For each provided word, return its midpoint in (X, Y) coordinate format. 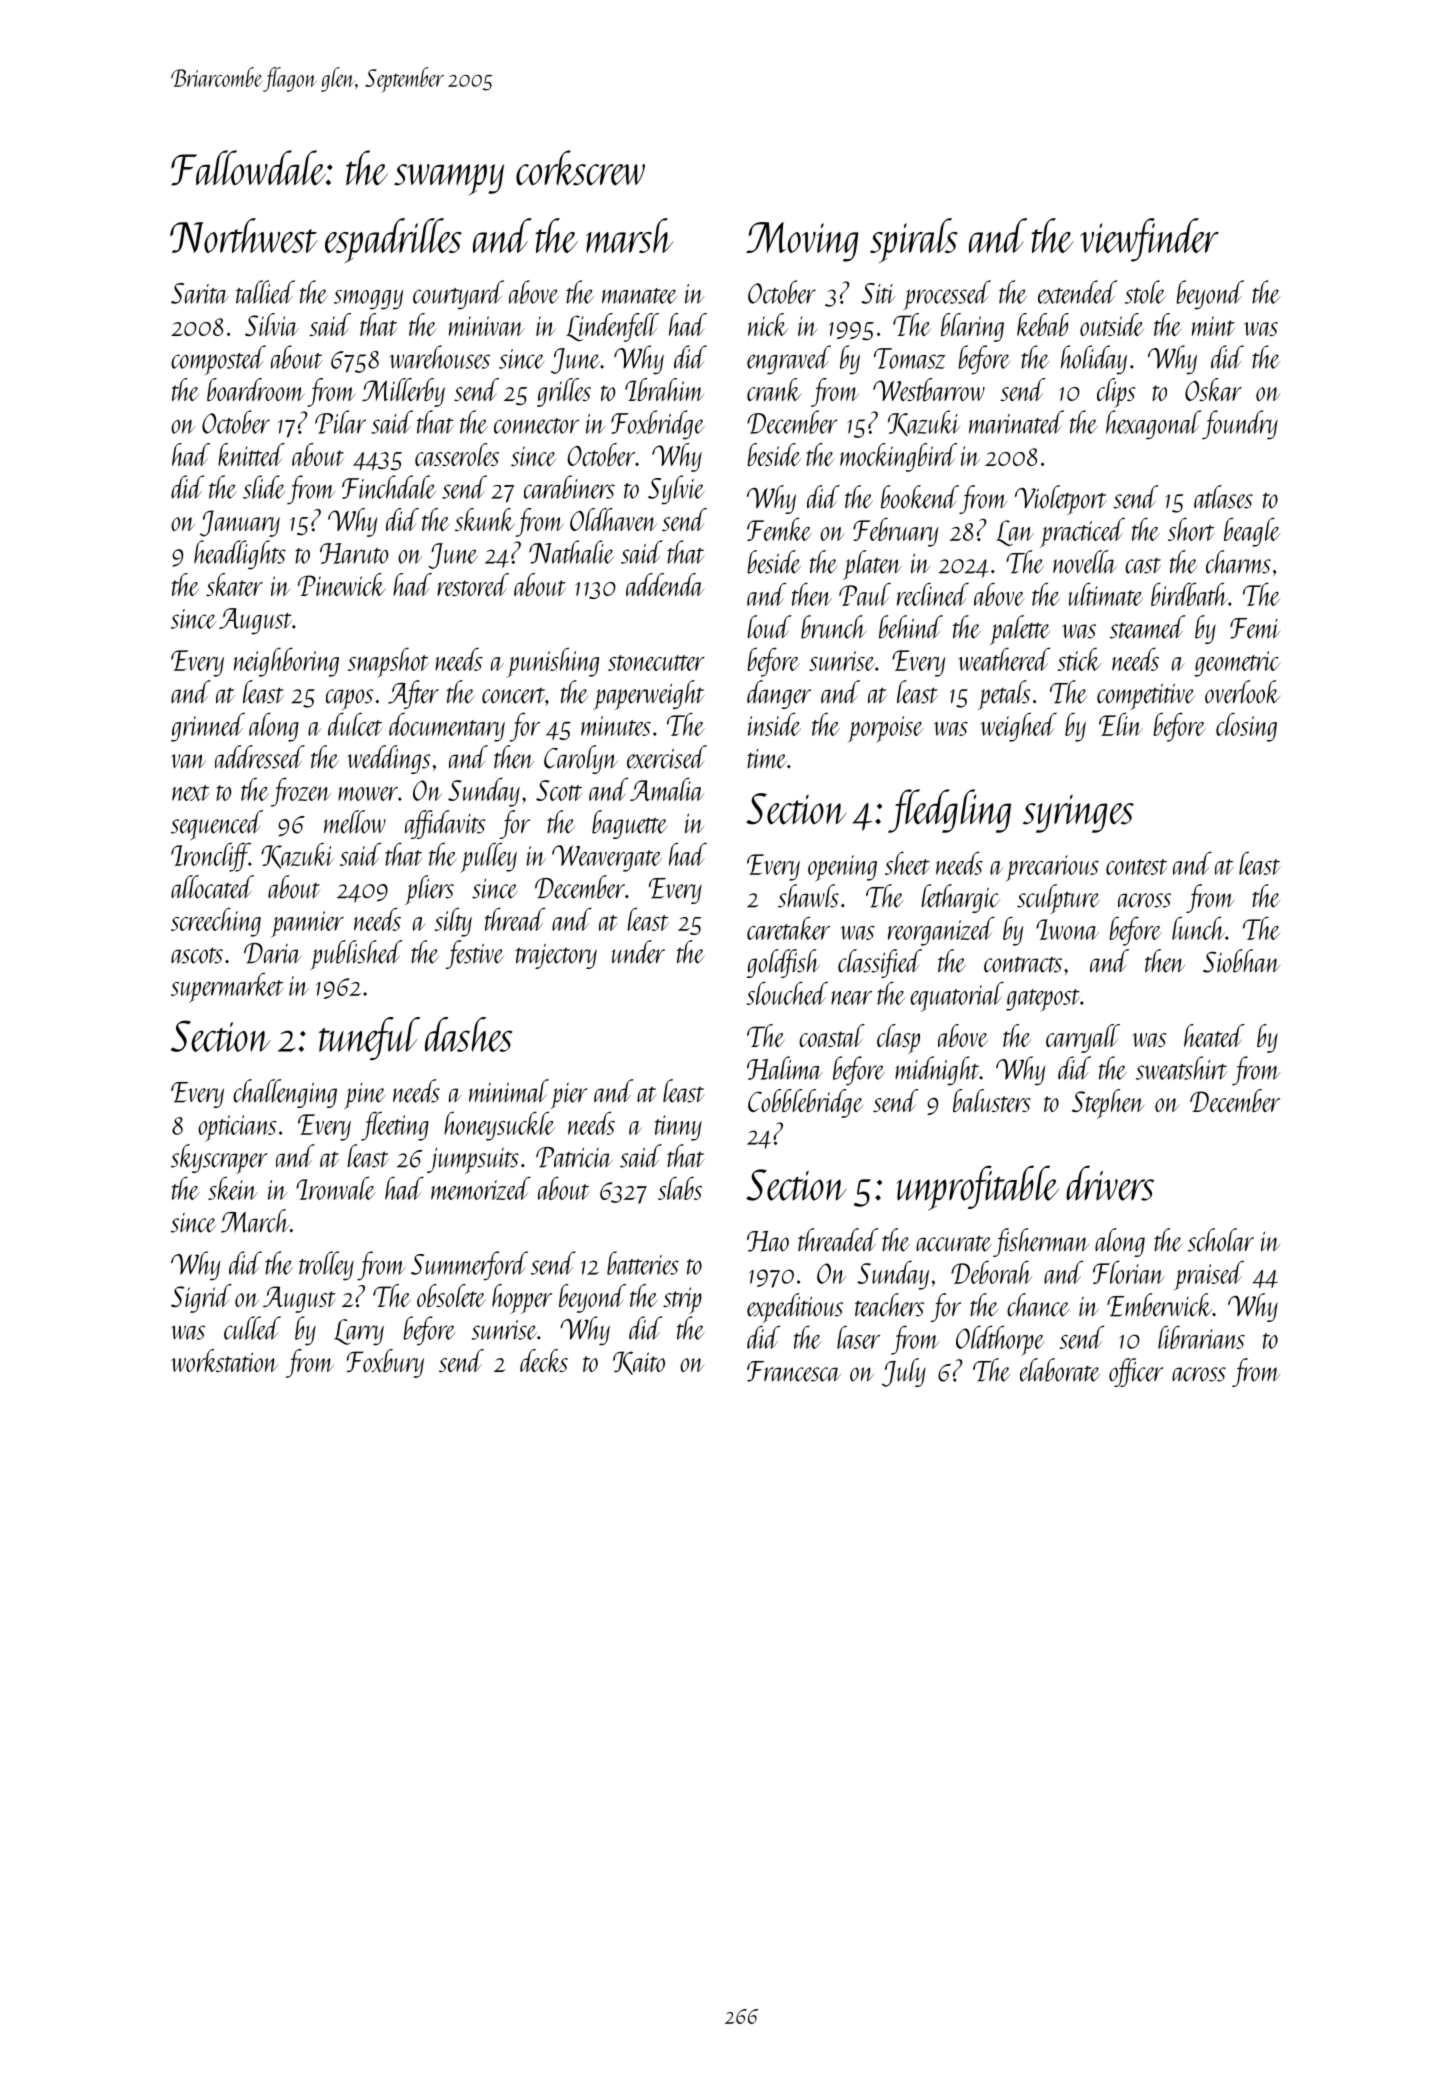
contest (1136, 867)
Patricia (574, 1157)
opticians (237, 1128)
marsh (630, 235)
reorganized (941, 931)
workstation (224, 1360)
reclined (933, 594)
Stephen (1108, 1104)
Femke (779, 529)
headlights (240, 555)
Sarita (200, 293)
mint (1213, 326)
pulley (488, 857)
